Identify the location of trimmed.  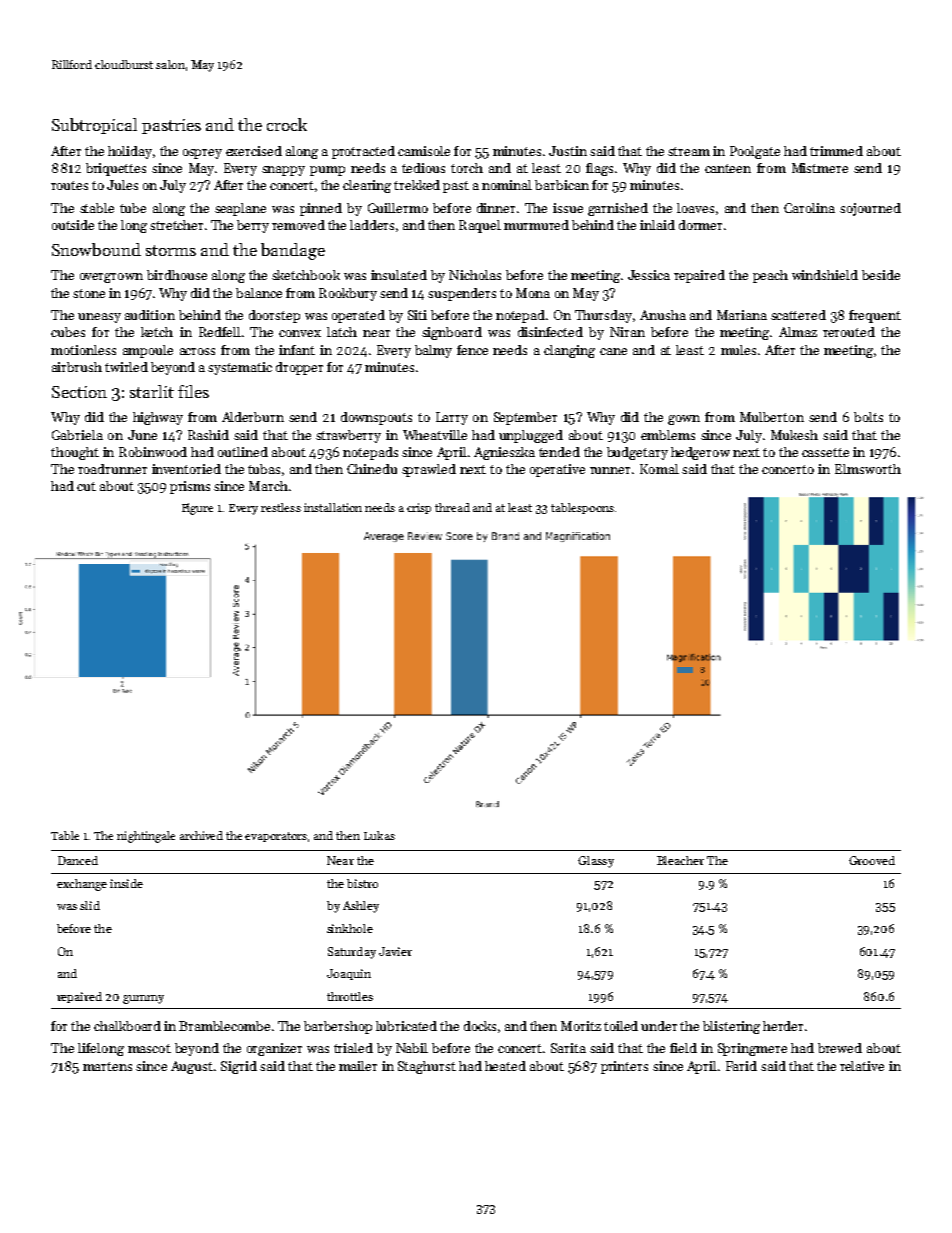
(836, 151).
